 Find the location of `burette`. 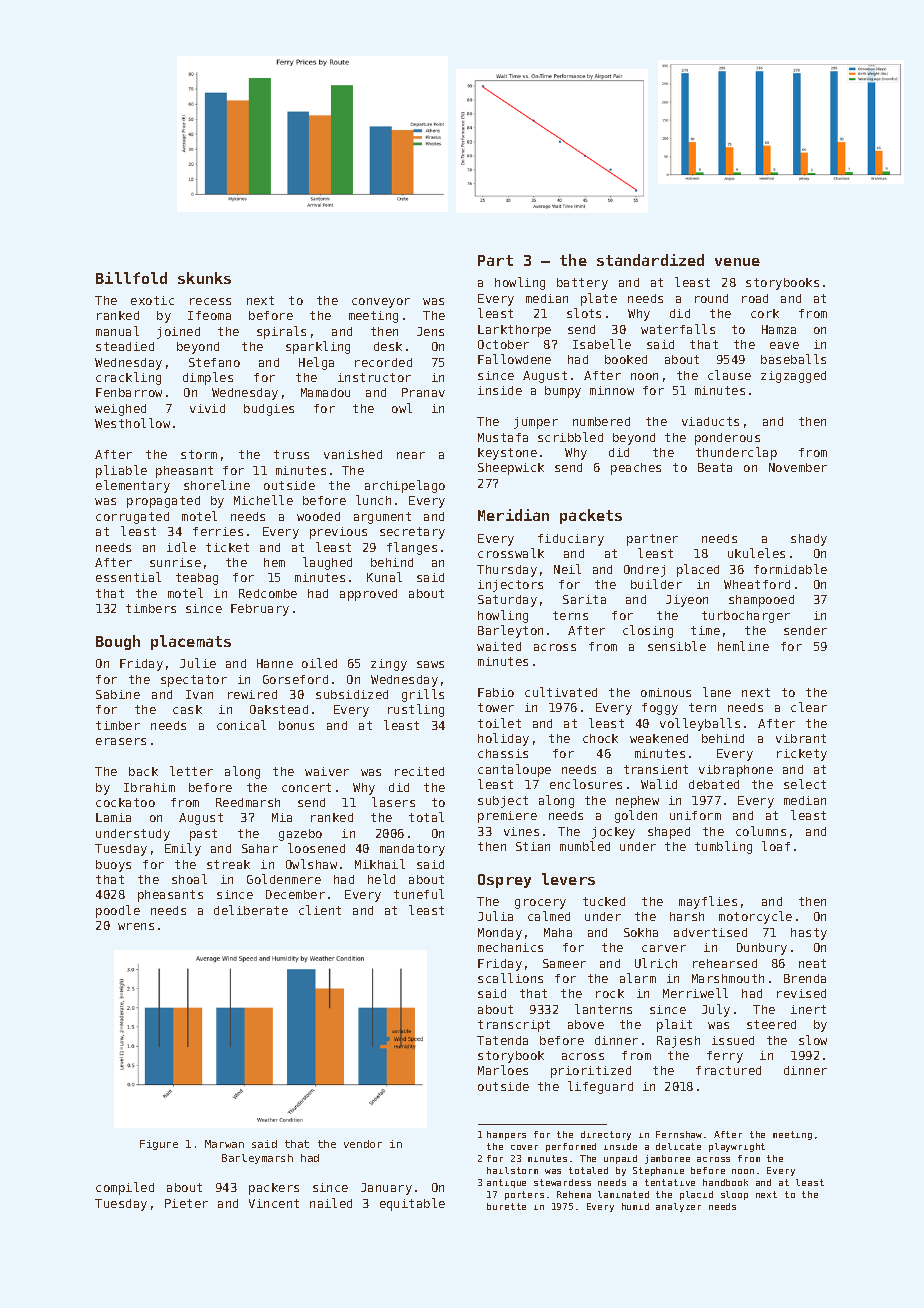

burette is located at coordinates (506, 1206).
